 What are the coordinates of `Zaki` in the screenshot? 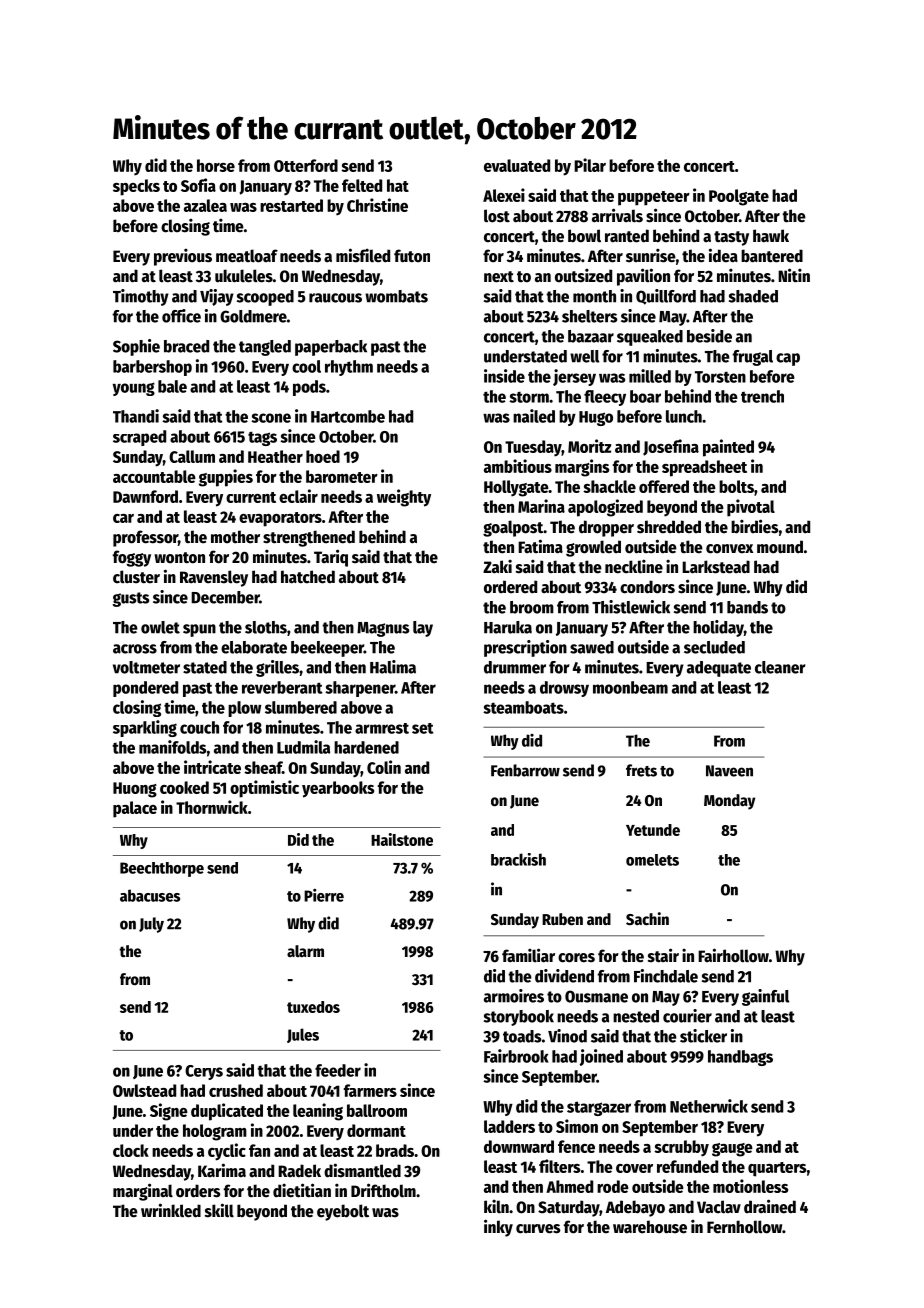 It's located at (497, 566).
